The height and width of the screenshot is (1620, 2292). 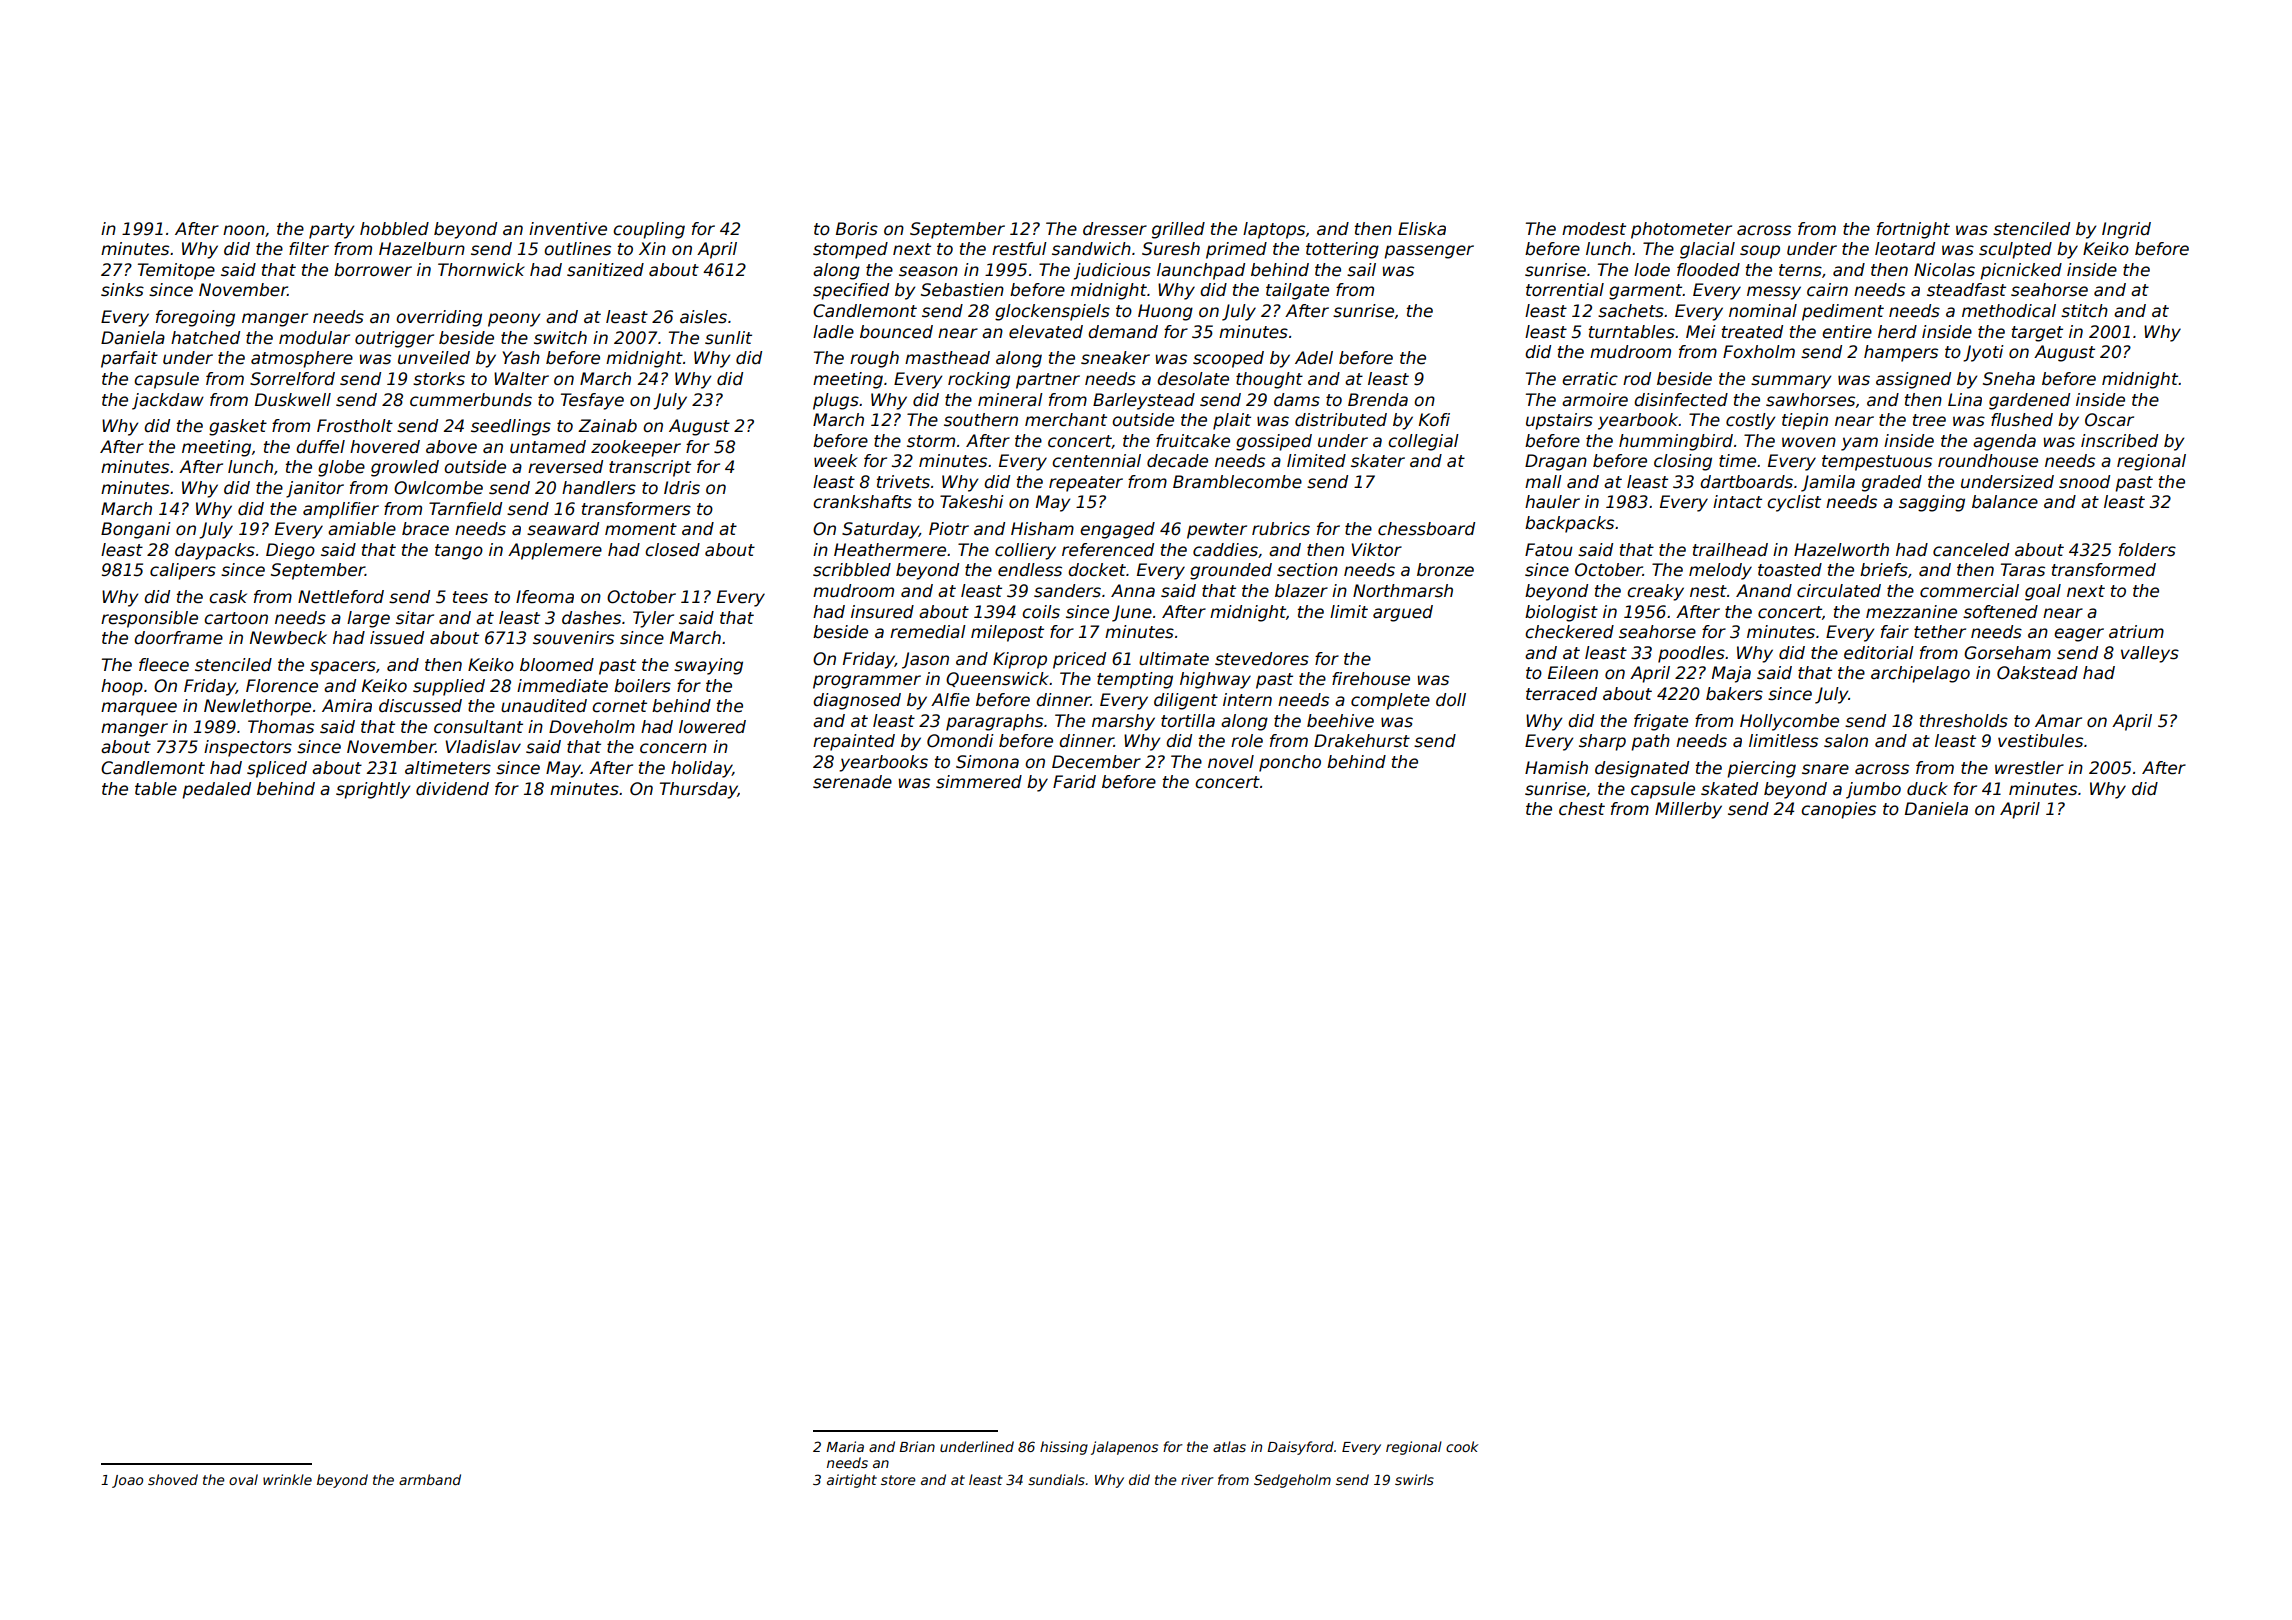 I want to click on duck, so click(x=1927, y=789).
